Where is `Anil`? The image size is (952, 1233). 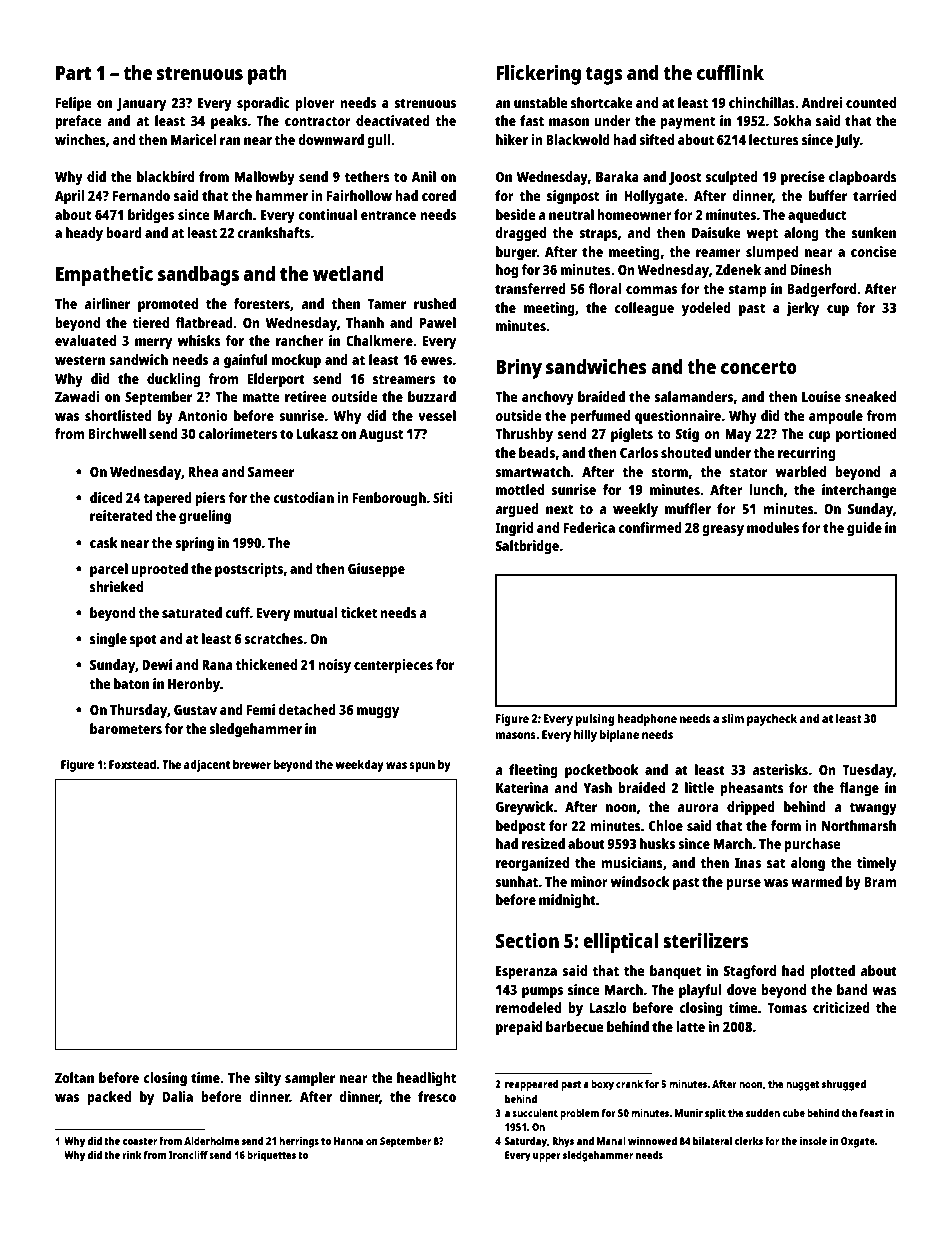 Anil is located at coordinates (423, 176).
